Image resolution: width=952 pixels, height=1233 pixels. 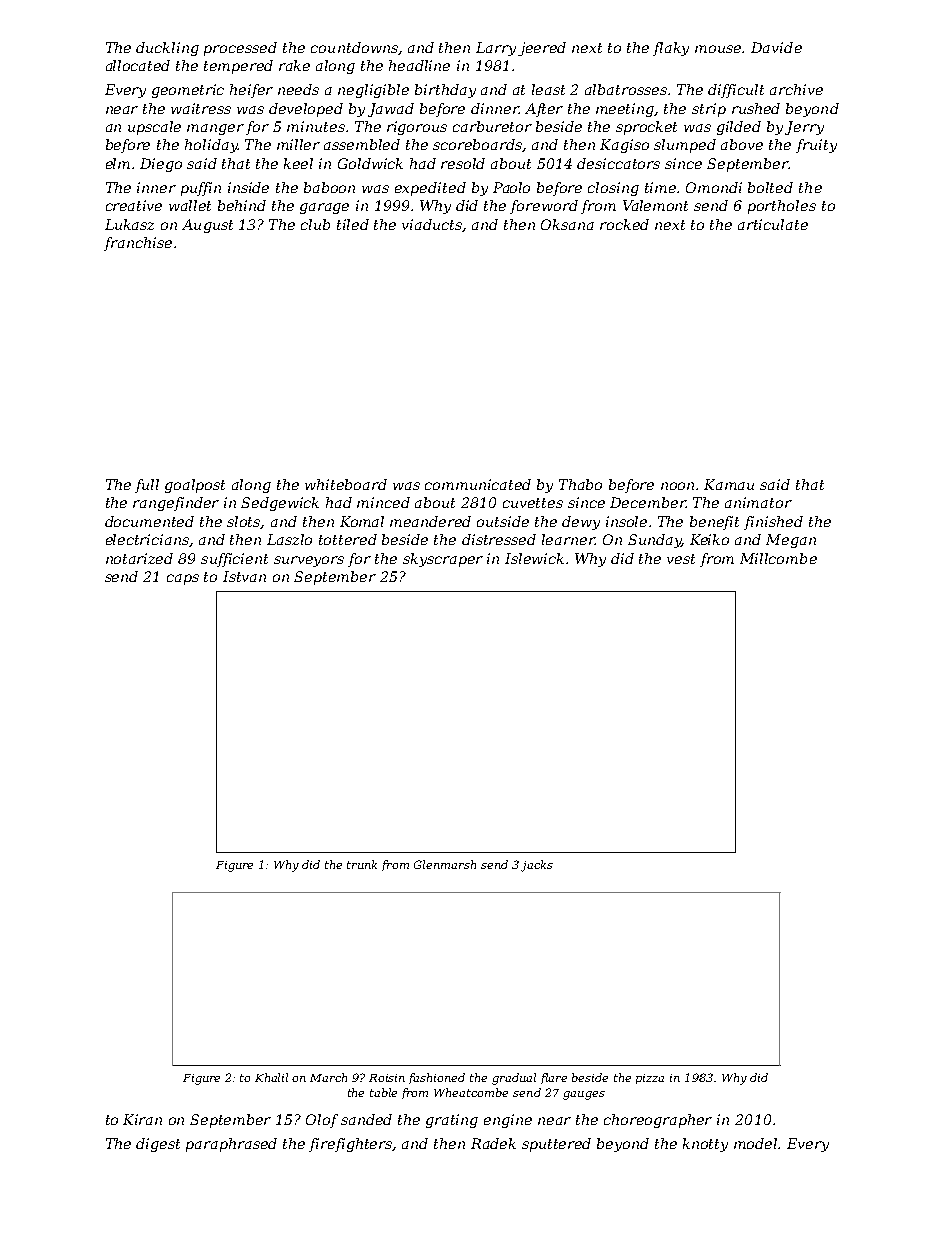 What do you see at coordinates (183, 579) in the image?
I see `caps` at bounding box center [183, 579].
